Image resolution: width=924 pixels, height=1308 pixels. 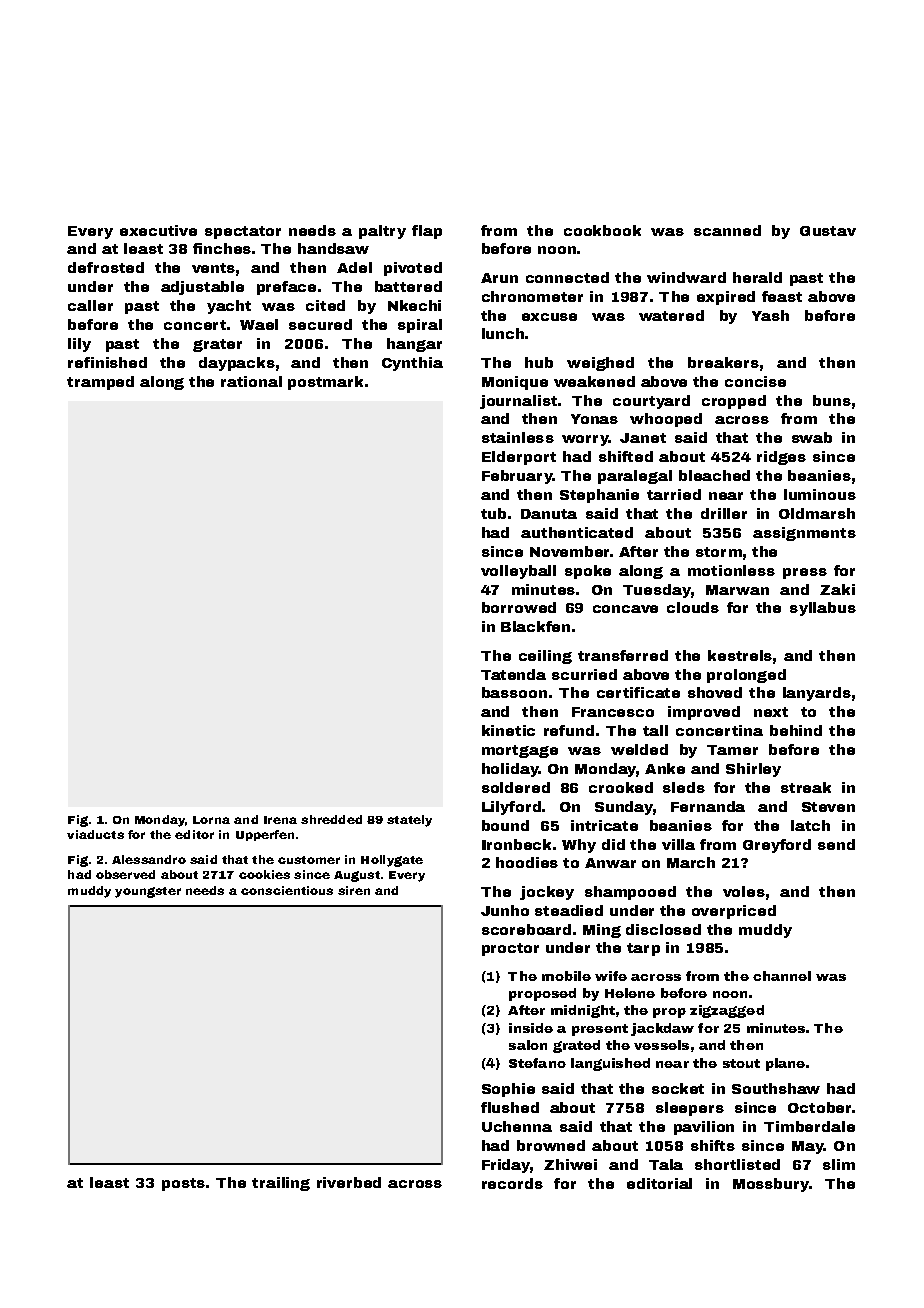 What do you see at coordinates (259, 324) in the screenshot?
I see `Wael` at bounding box center [259, 324].
